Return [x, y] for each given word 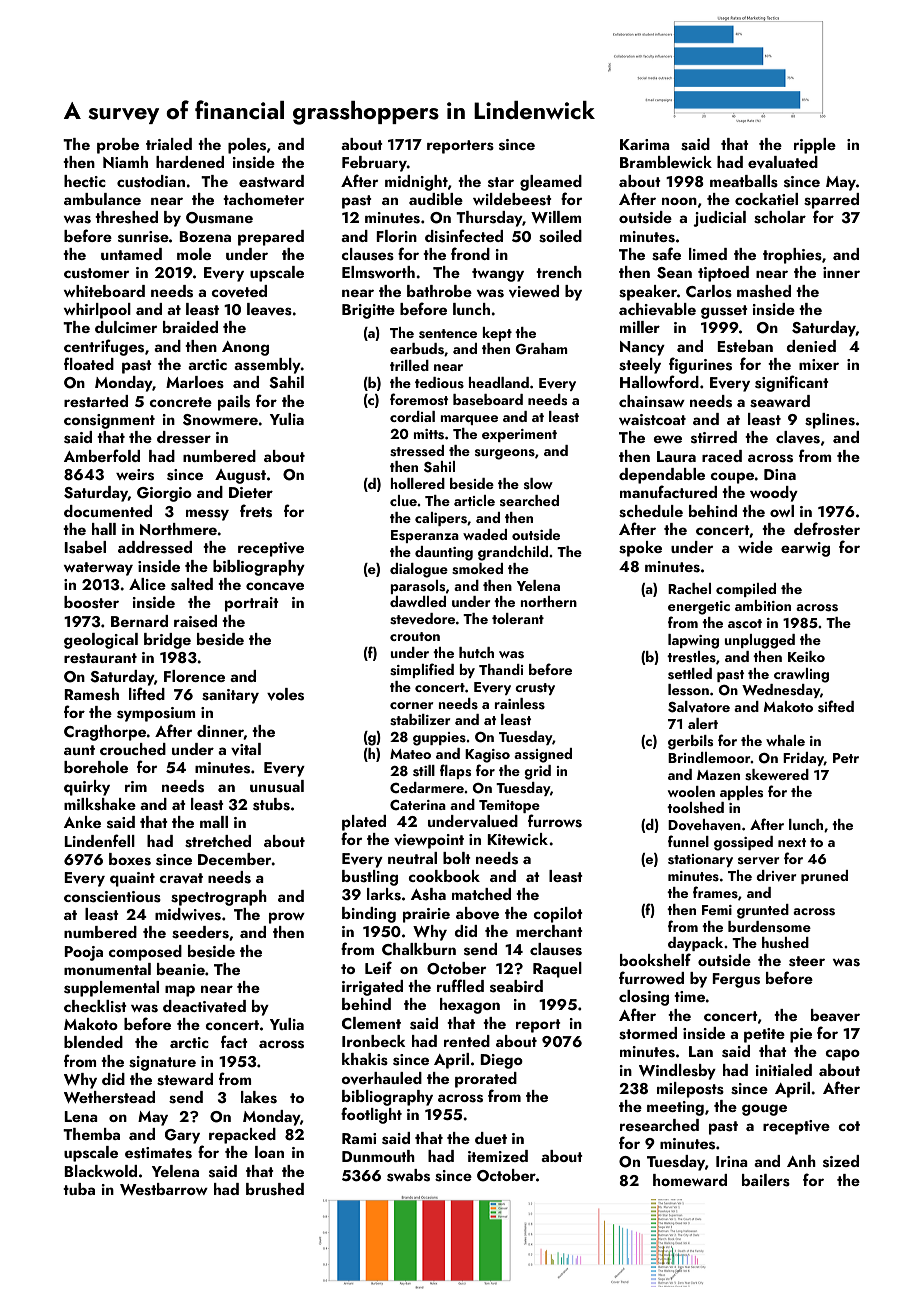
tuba [79, 1189]
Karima [645, 144]
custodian [151, 181]
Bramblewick [666, 162]
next [792, 842]
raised [195, 621]
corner [411, 705]
